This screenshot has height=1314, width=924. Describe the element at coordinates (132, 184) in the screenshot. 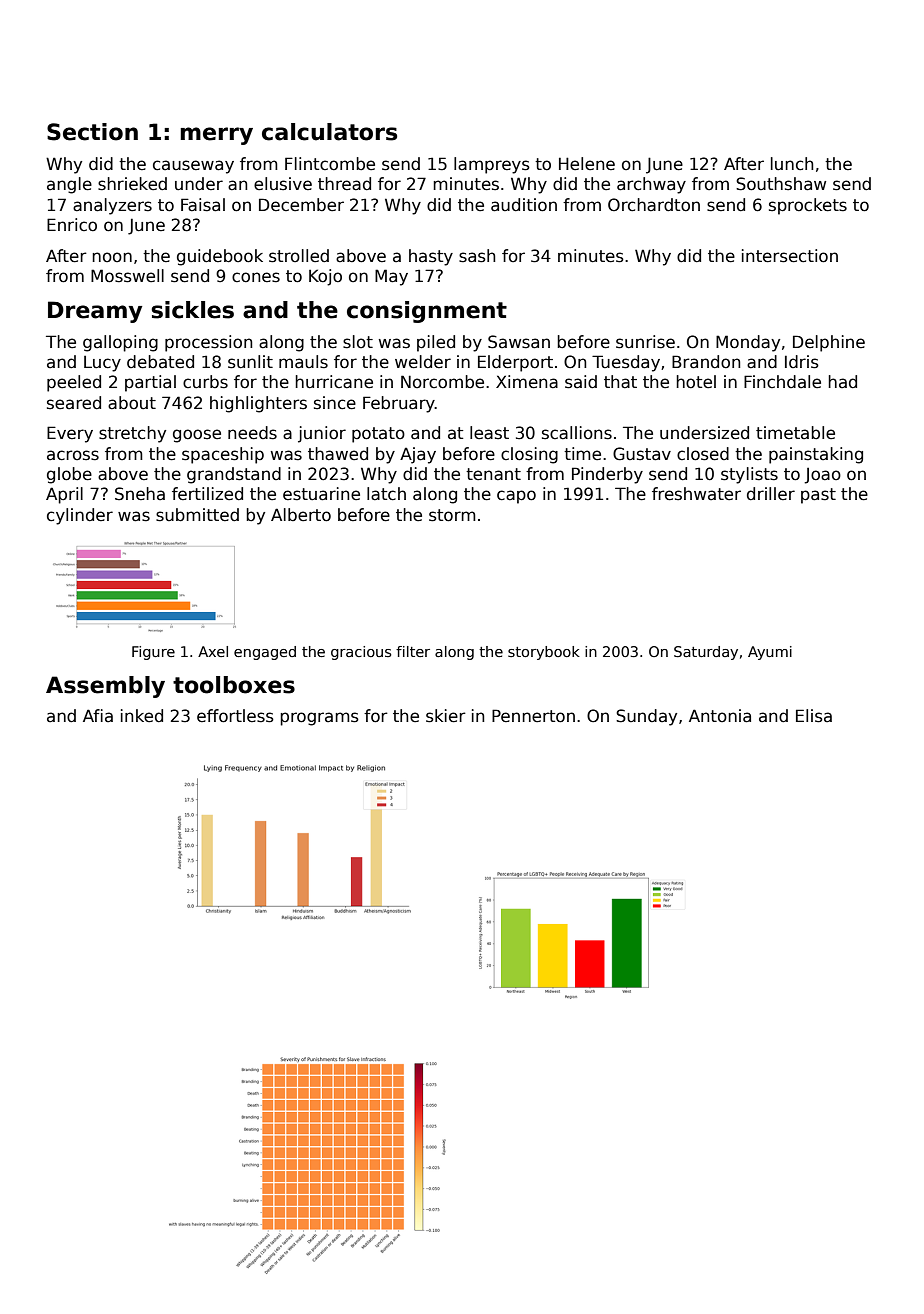

I see `shrieked` at that location.
